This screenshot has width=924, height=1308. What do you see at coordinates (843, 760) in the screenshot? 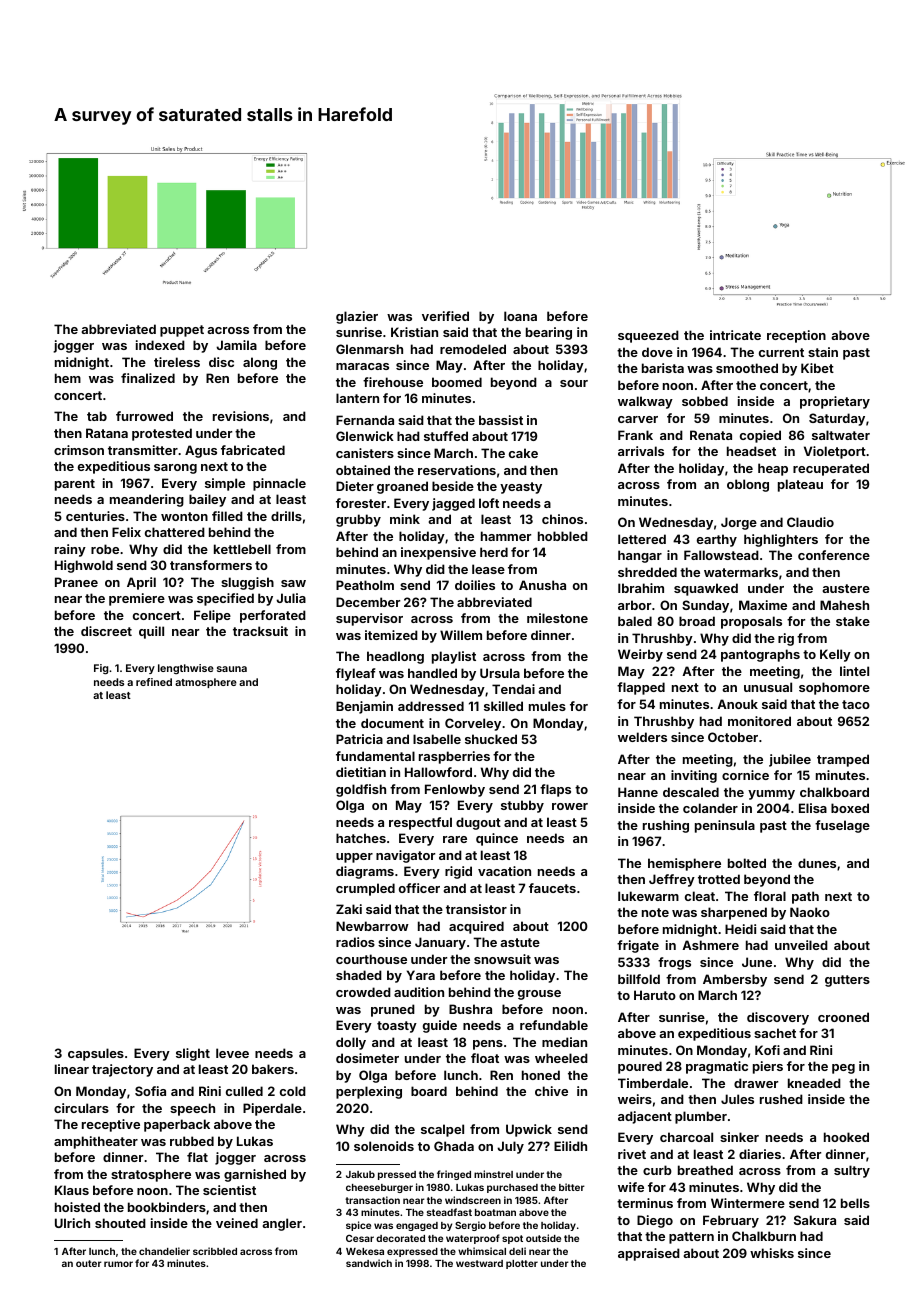
I see `tramped` at bounding box center [843, 760].
